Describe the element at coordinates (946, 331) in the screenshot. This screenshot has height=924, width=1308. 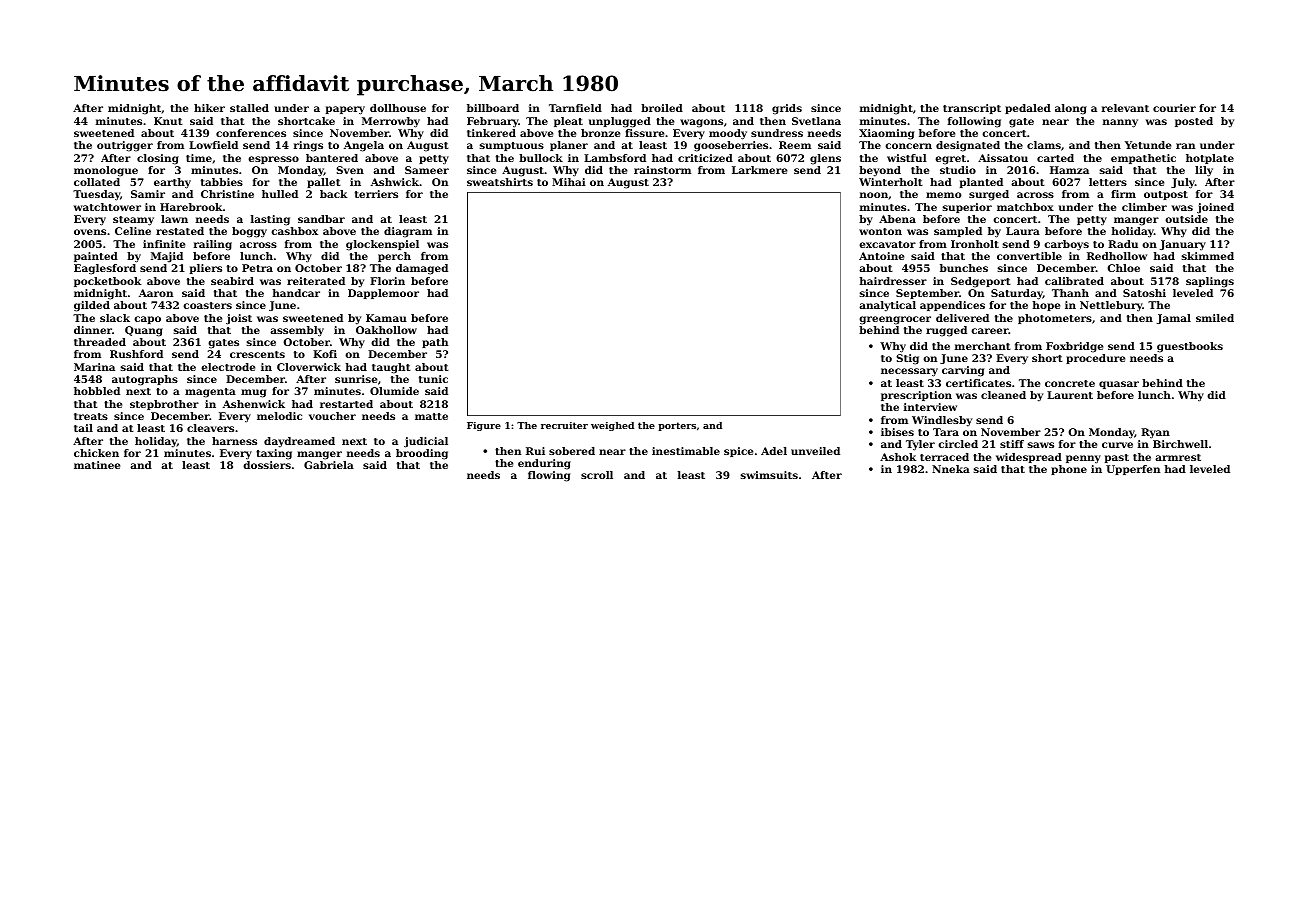
I see `rugged` at that location.
